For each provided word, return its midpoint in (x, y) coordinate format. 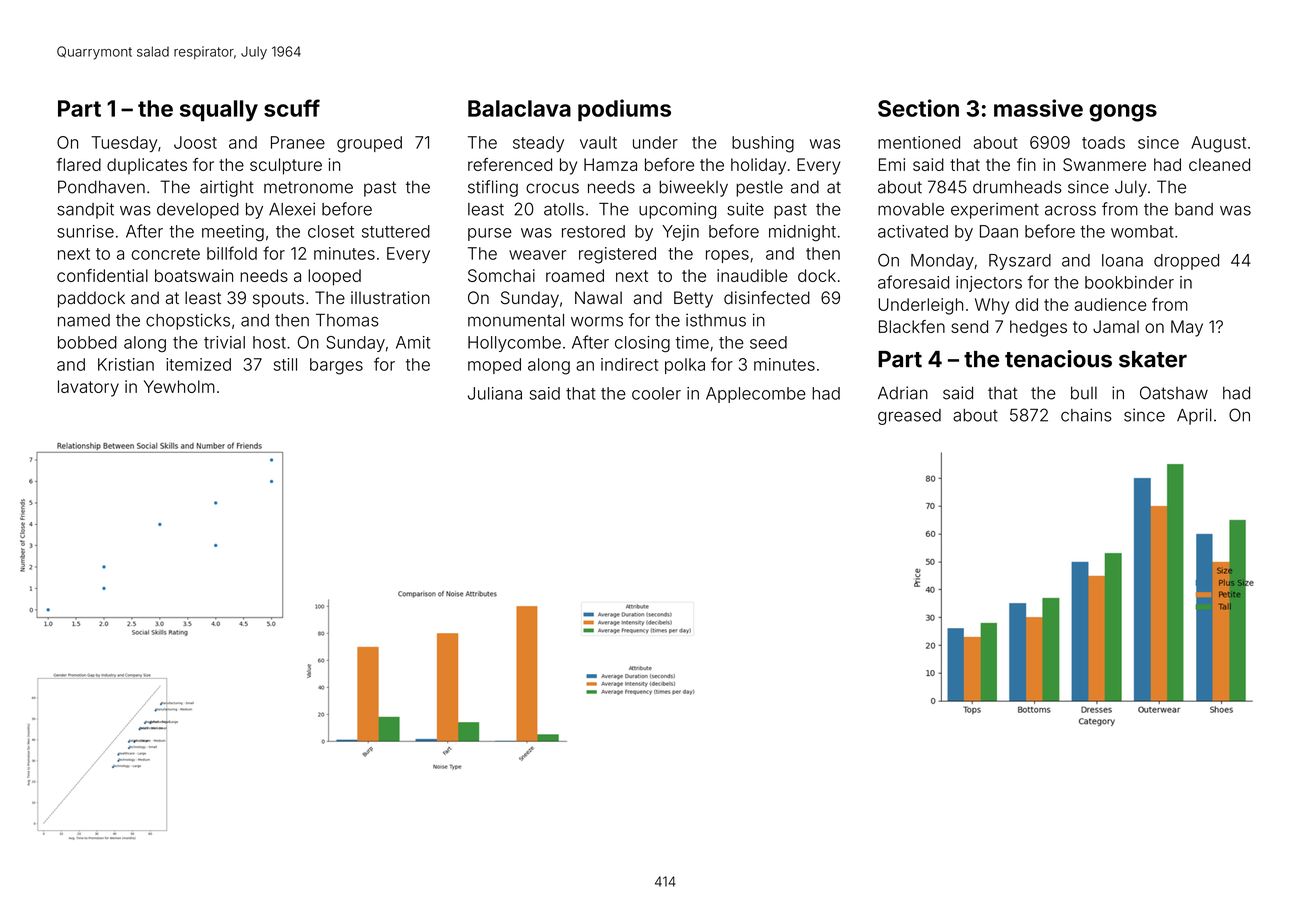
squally (219, 111)
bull (1084, 393)
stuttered (396, 231)
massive (1038, 108)
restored (593, 231)
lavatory (88, 388)
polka (685, 366)
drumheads (1017, 187)
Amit (413, 342)
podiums (624, 110)
